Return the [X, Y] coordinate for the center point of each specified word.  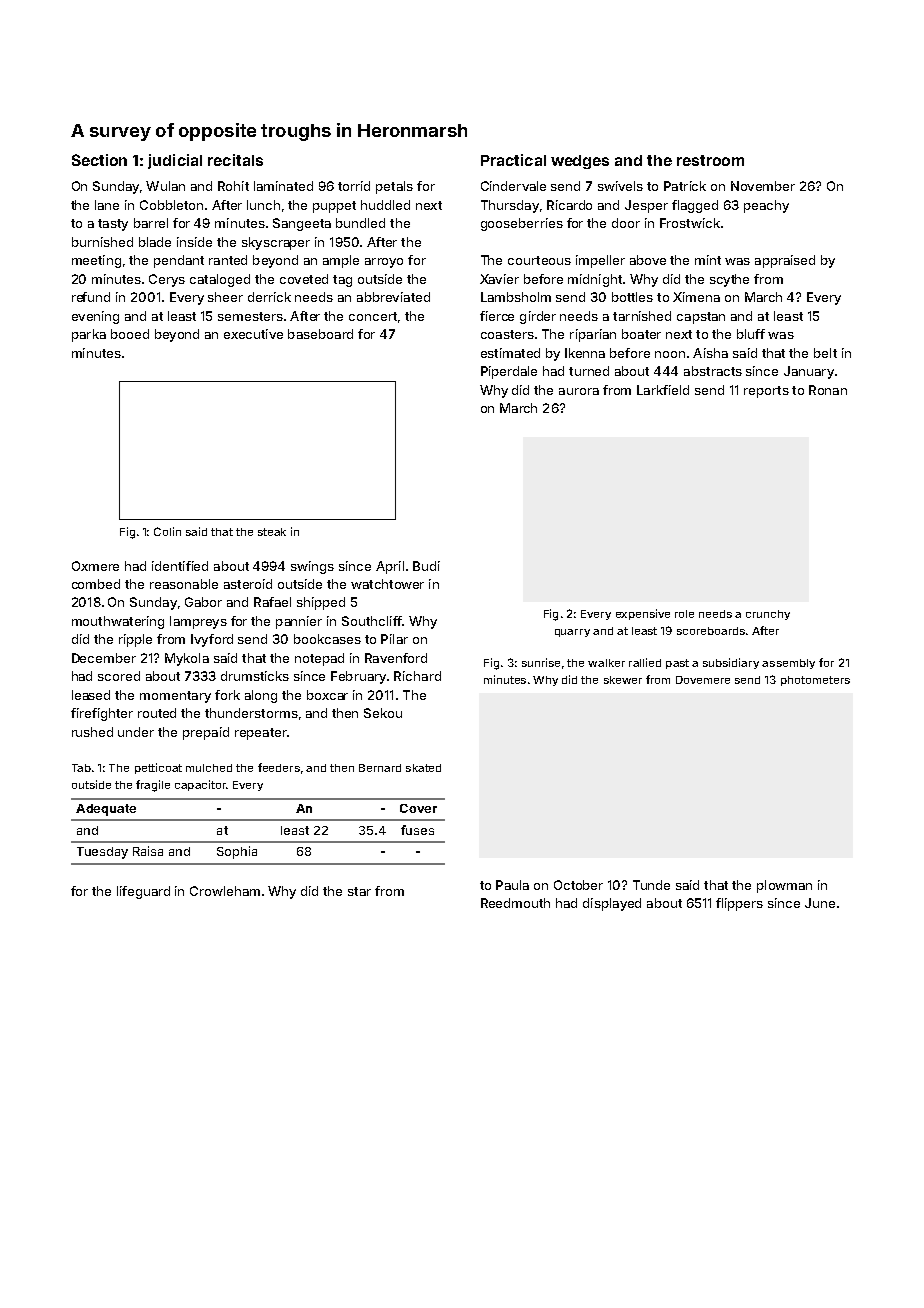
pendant [179, 261]
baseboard [320, 334]
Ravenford [396, 658]
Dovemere [703, 680]
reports [766, 392]
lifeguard [143, 892]
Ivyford [212, 640]
